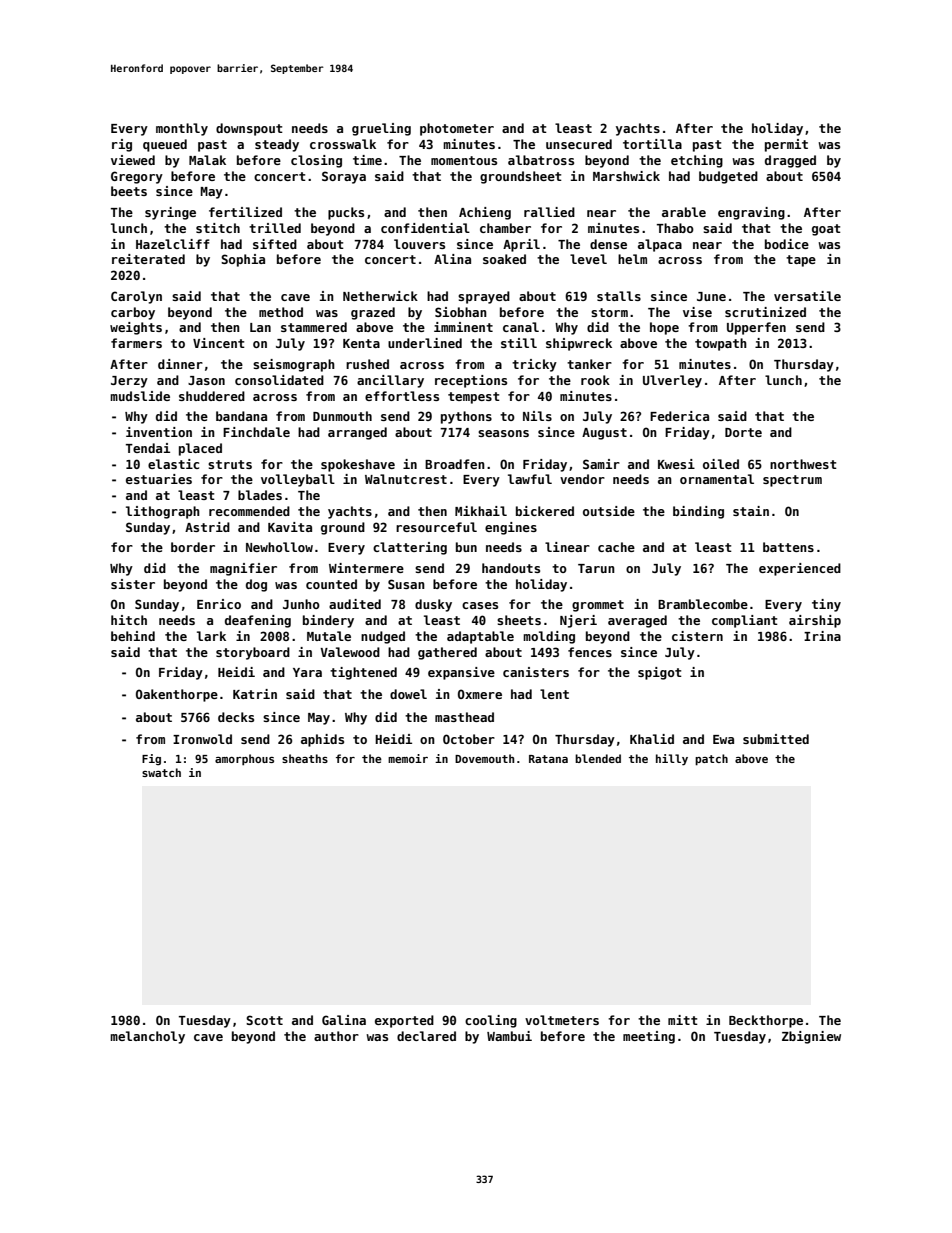  I want to click on monthly, so click(182, 129).
